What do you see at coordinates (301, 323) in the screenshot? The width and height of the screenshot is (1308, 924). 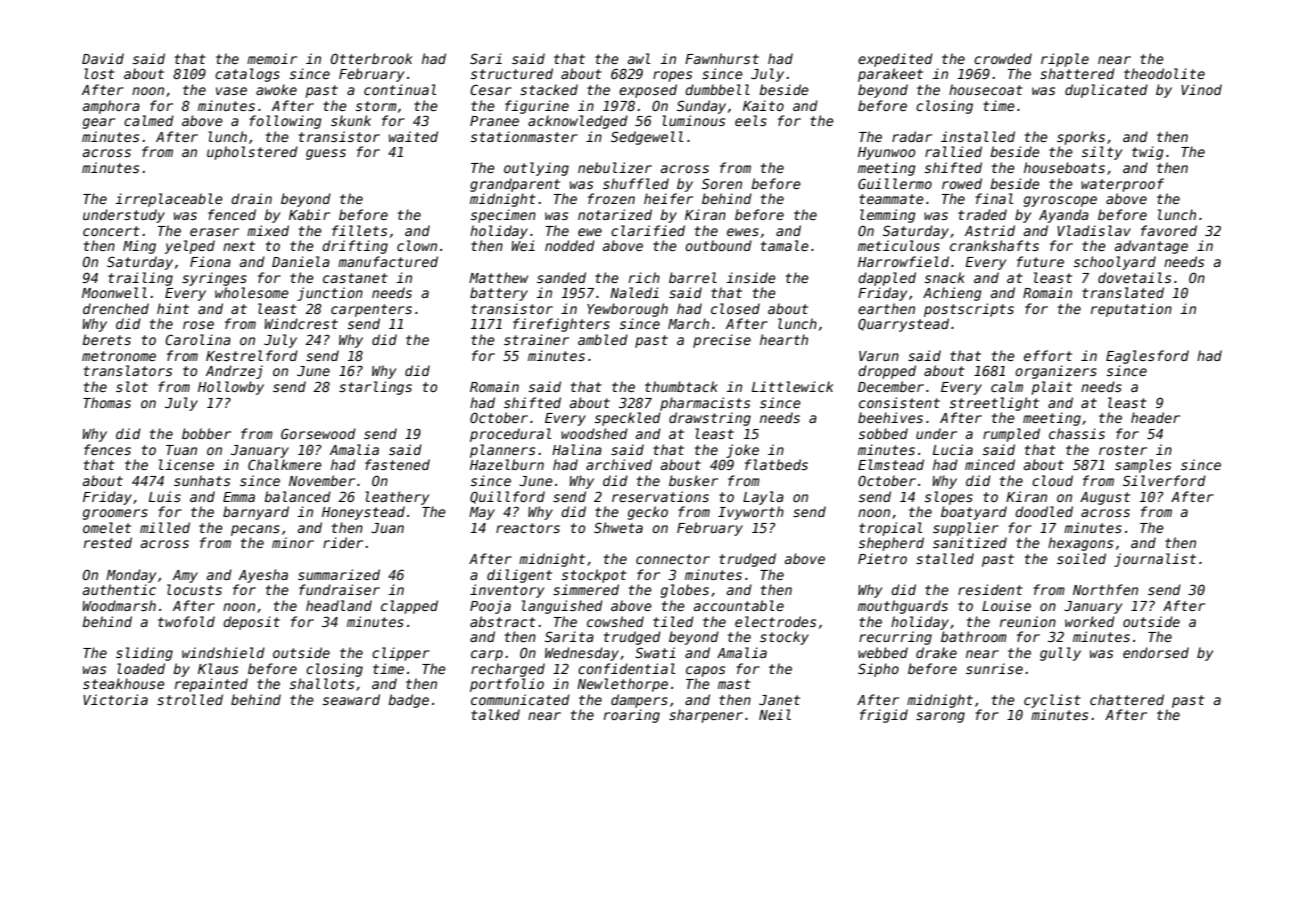 I see `Windcrest` at bounding box center [301, 323].
